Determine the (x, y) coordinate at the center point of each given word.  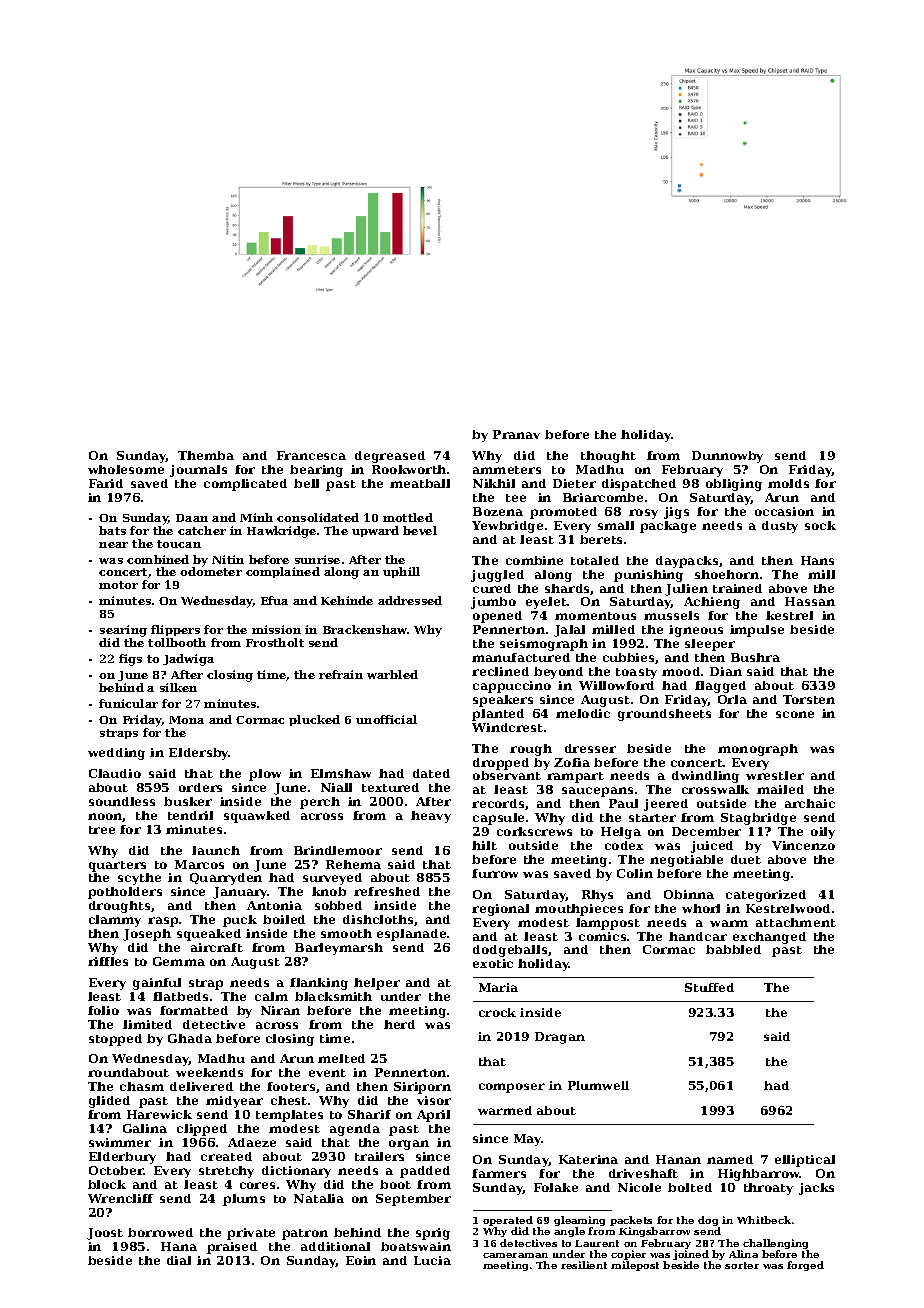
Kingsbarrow (654, 1232)
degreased (390, 457)
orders (200, 787)
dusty (780, 527)
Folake (556, 1187)
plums (244, 1200)
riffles (108, 961)
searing (123, 631)
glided (109, 1102)
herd (399, 1024)
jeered (666, 805)
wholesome (126, 469)
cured (492, 588)
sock (820, 525)
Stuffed (709, 987)
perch (320, 803)
